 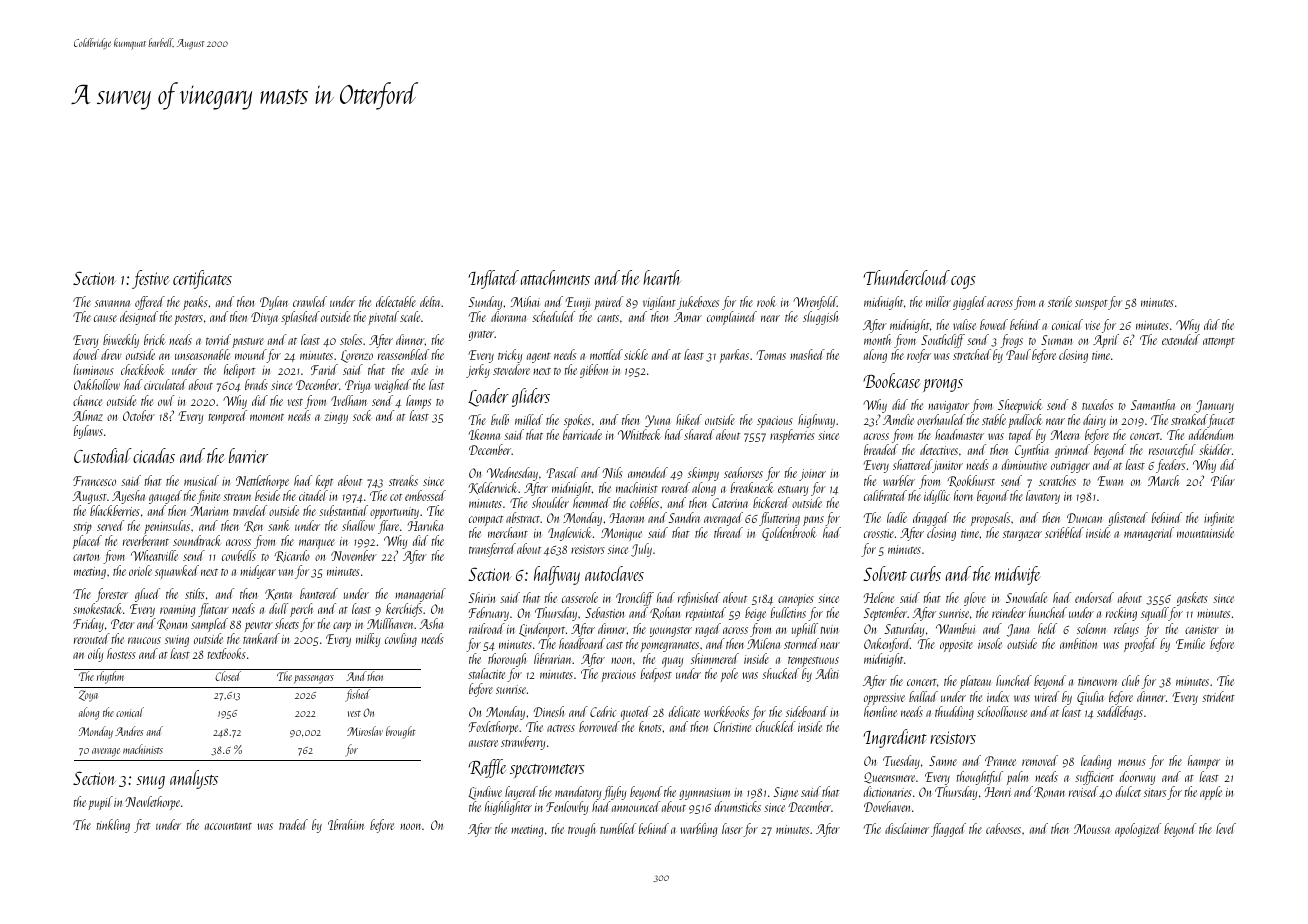 I want to click on Ewan, so click(x=1110, y=481).
